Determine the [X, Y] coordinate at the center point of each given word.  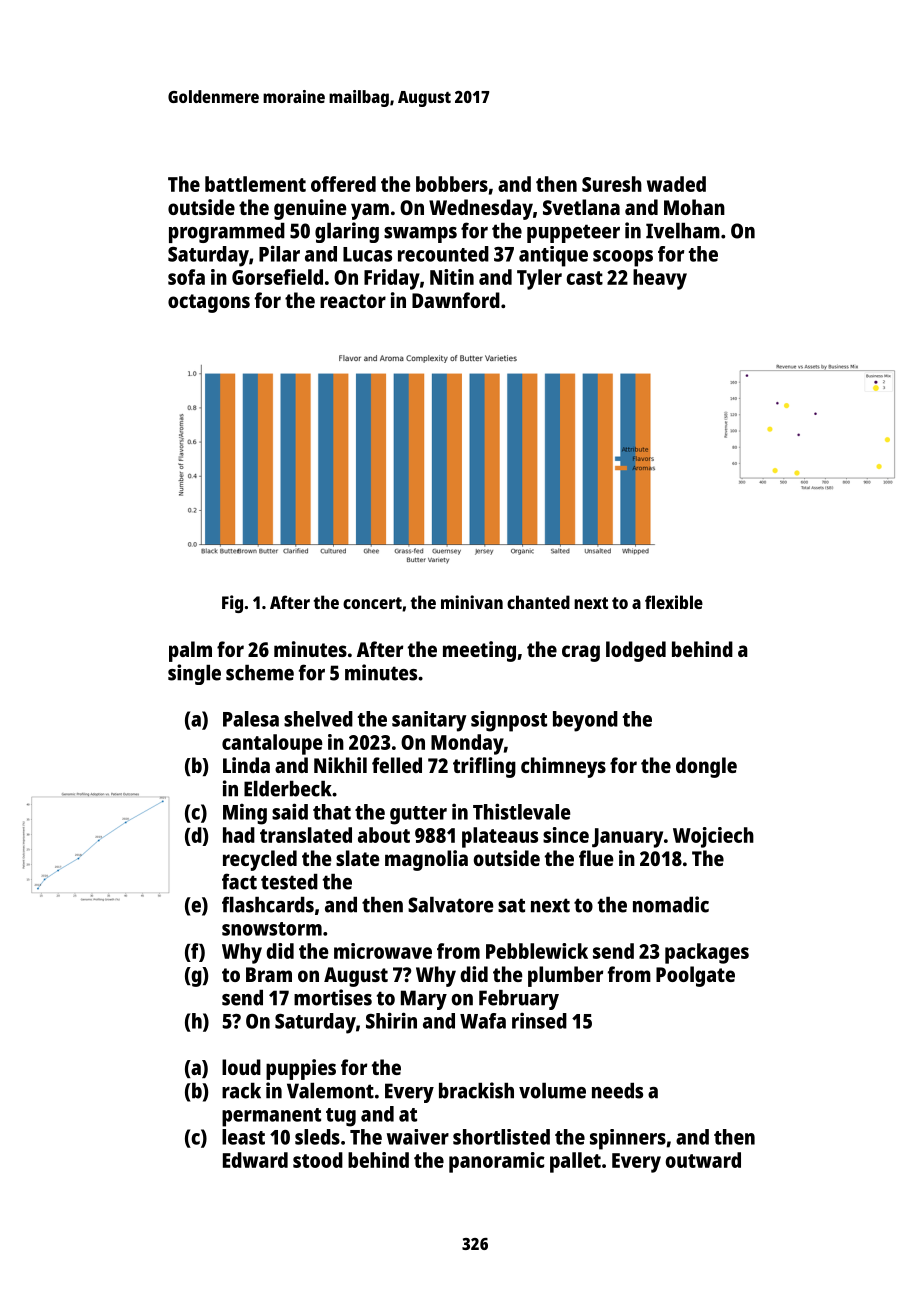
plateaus [500, 837]
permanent [271, 1117]
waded [676, 184]
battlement [255, 184]
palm [190, 651]
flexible [674, 602]
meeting [479, 651]
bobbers [452, 184]
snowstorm [272, 929]
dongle [706, 767]
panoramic [497, 1162]
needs [617, 1091]
